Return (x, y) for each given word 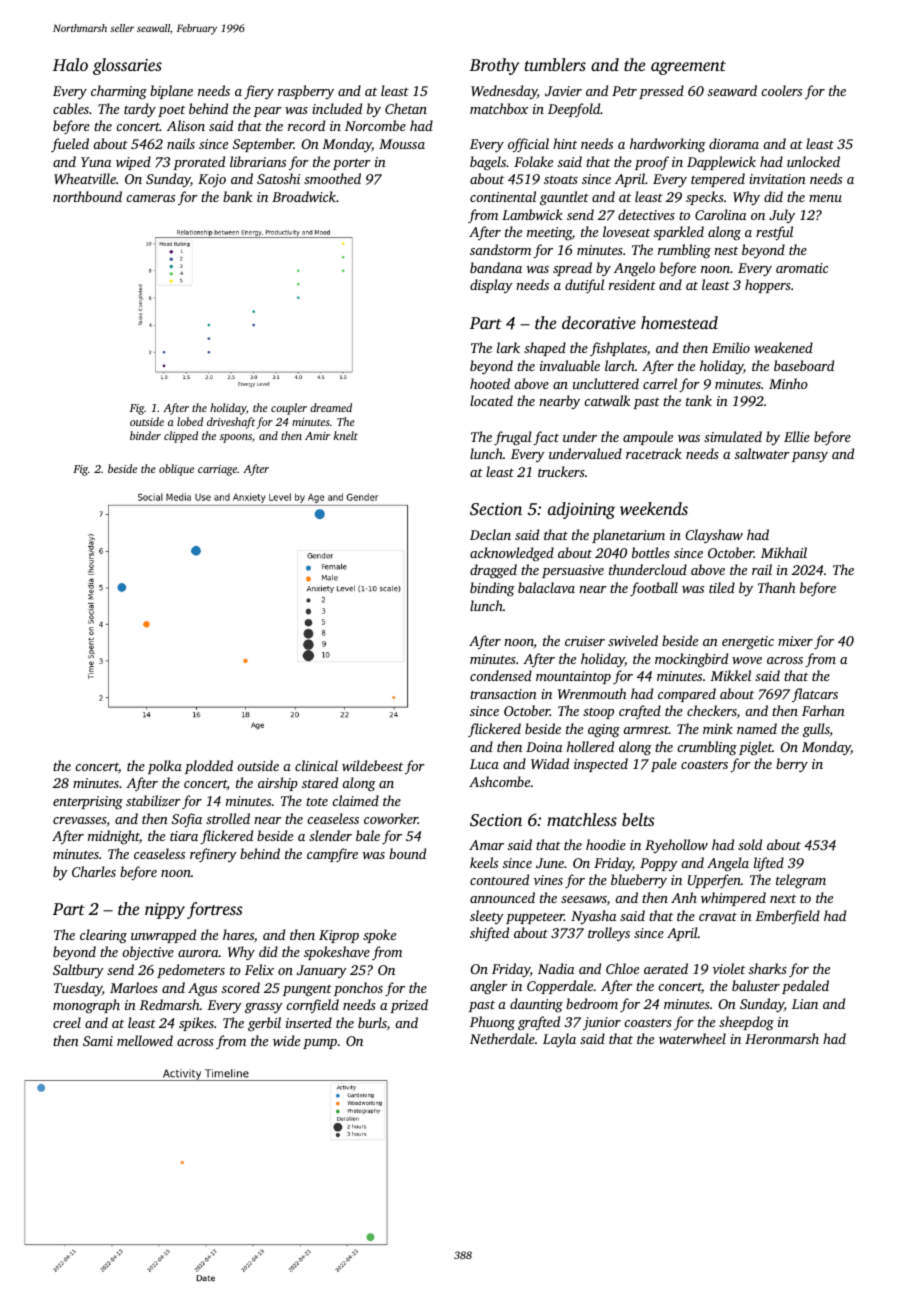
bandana (496, 267)
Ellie (797, 436)
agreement (688, 68)
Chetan (406, 108)
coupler (289, 409)
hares (238, 934)
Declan (490, 534)
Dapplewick (721, 163)
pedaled (805, 987)
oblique (176, 470)
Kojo (212, 180)
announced (502, 897)
